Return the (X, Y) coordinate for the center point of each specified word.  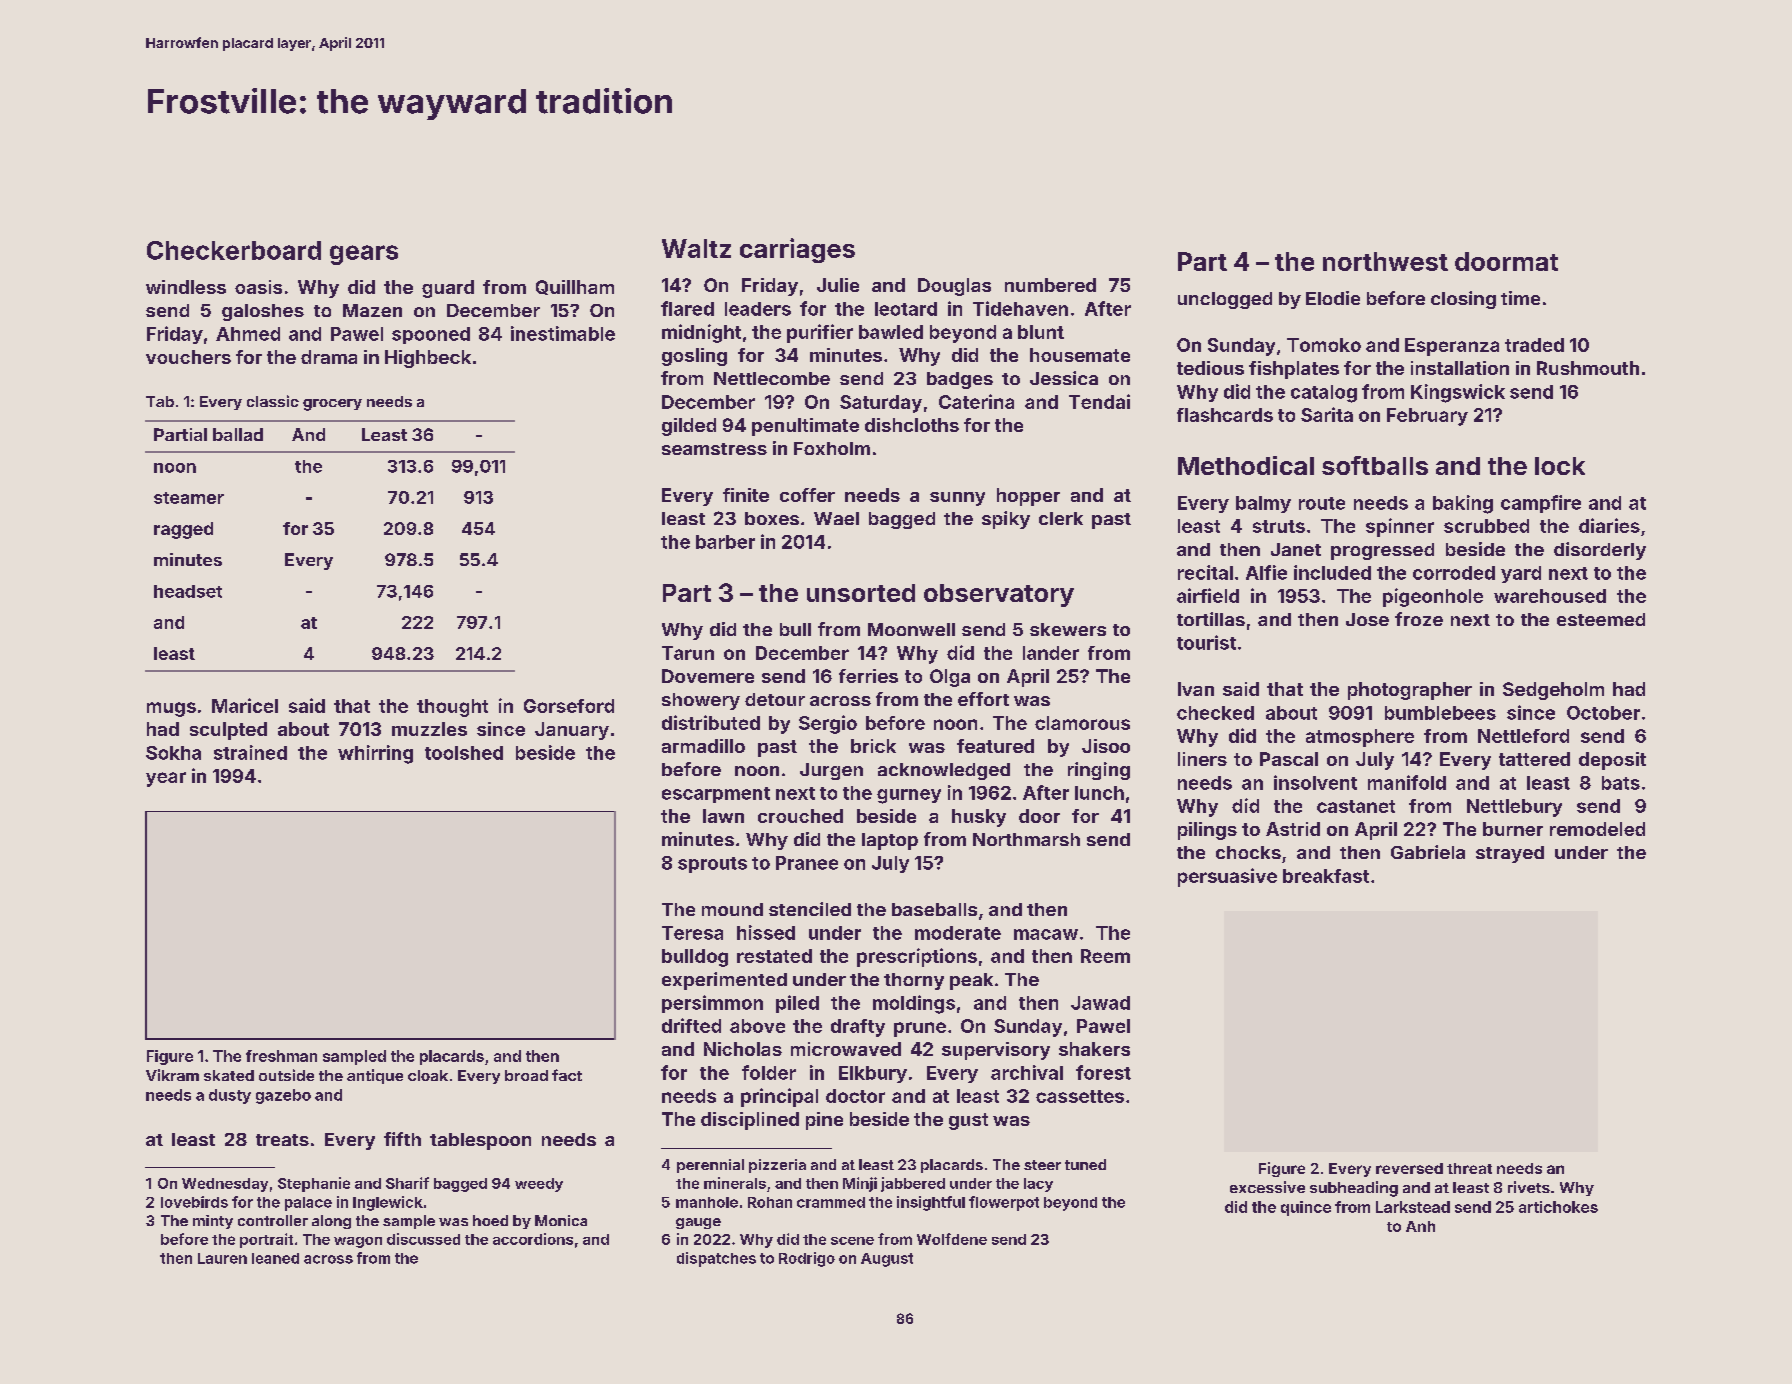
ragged (183, 530)
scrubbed (1486, 526)
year (166, 779)
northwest (1385, 261)
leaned (275, 1258)
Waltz (696, 248)
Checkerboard (234, 250)
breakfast (1326, 876)
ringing (1099, 771)
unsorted (861, 593)
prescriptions (917, 957)
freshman (281, 1056)
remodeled (1597, 829)
